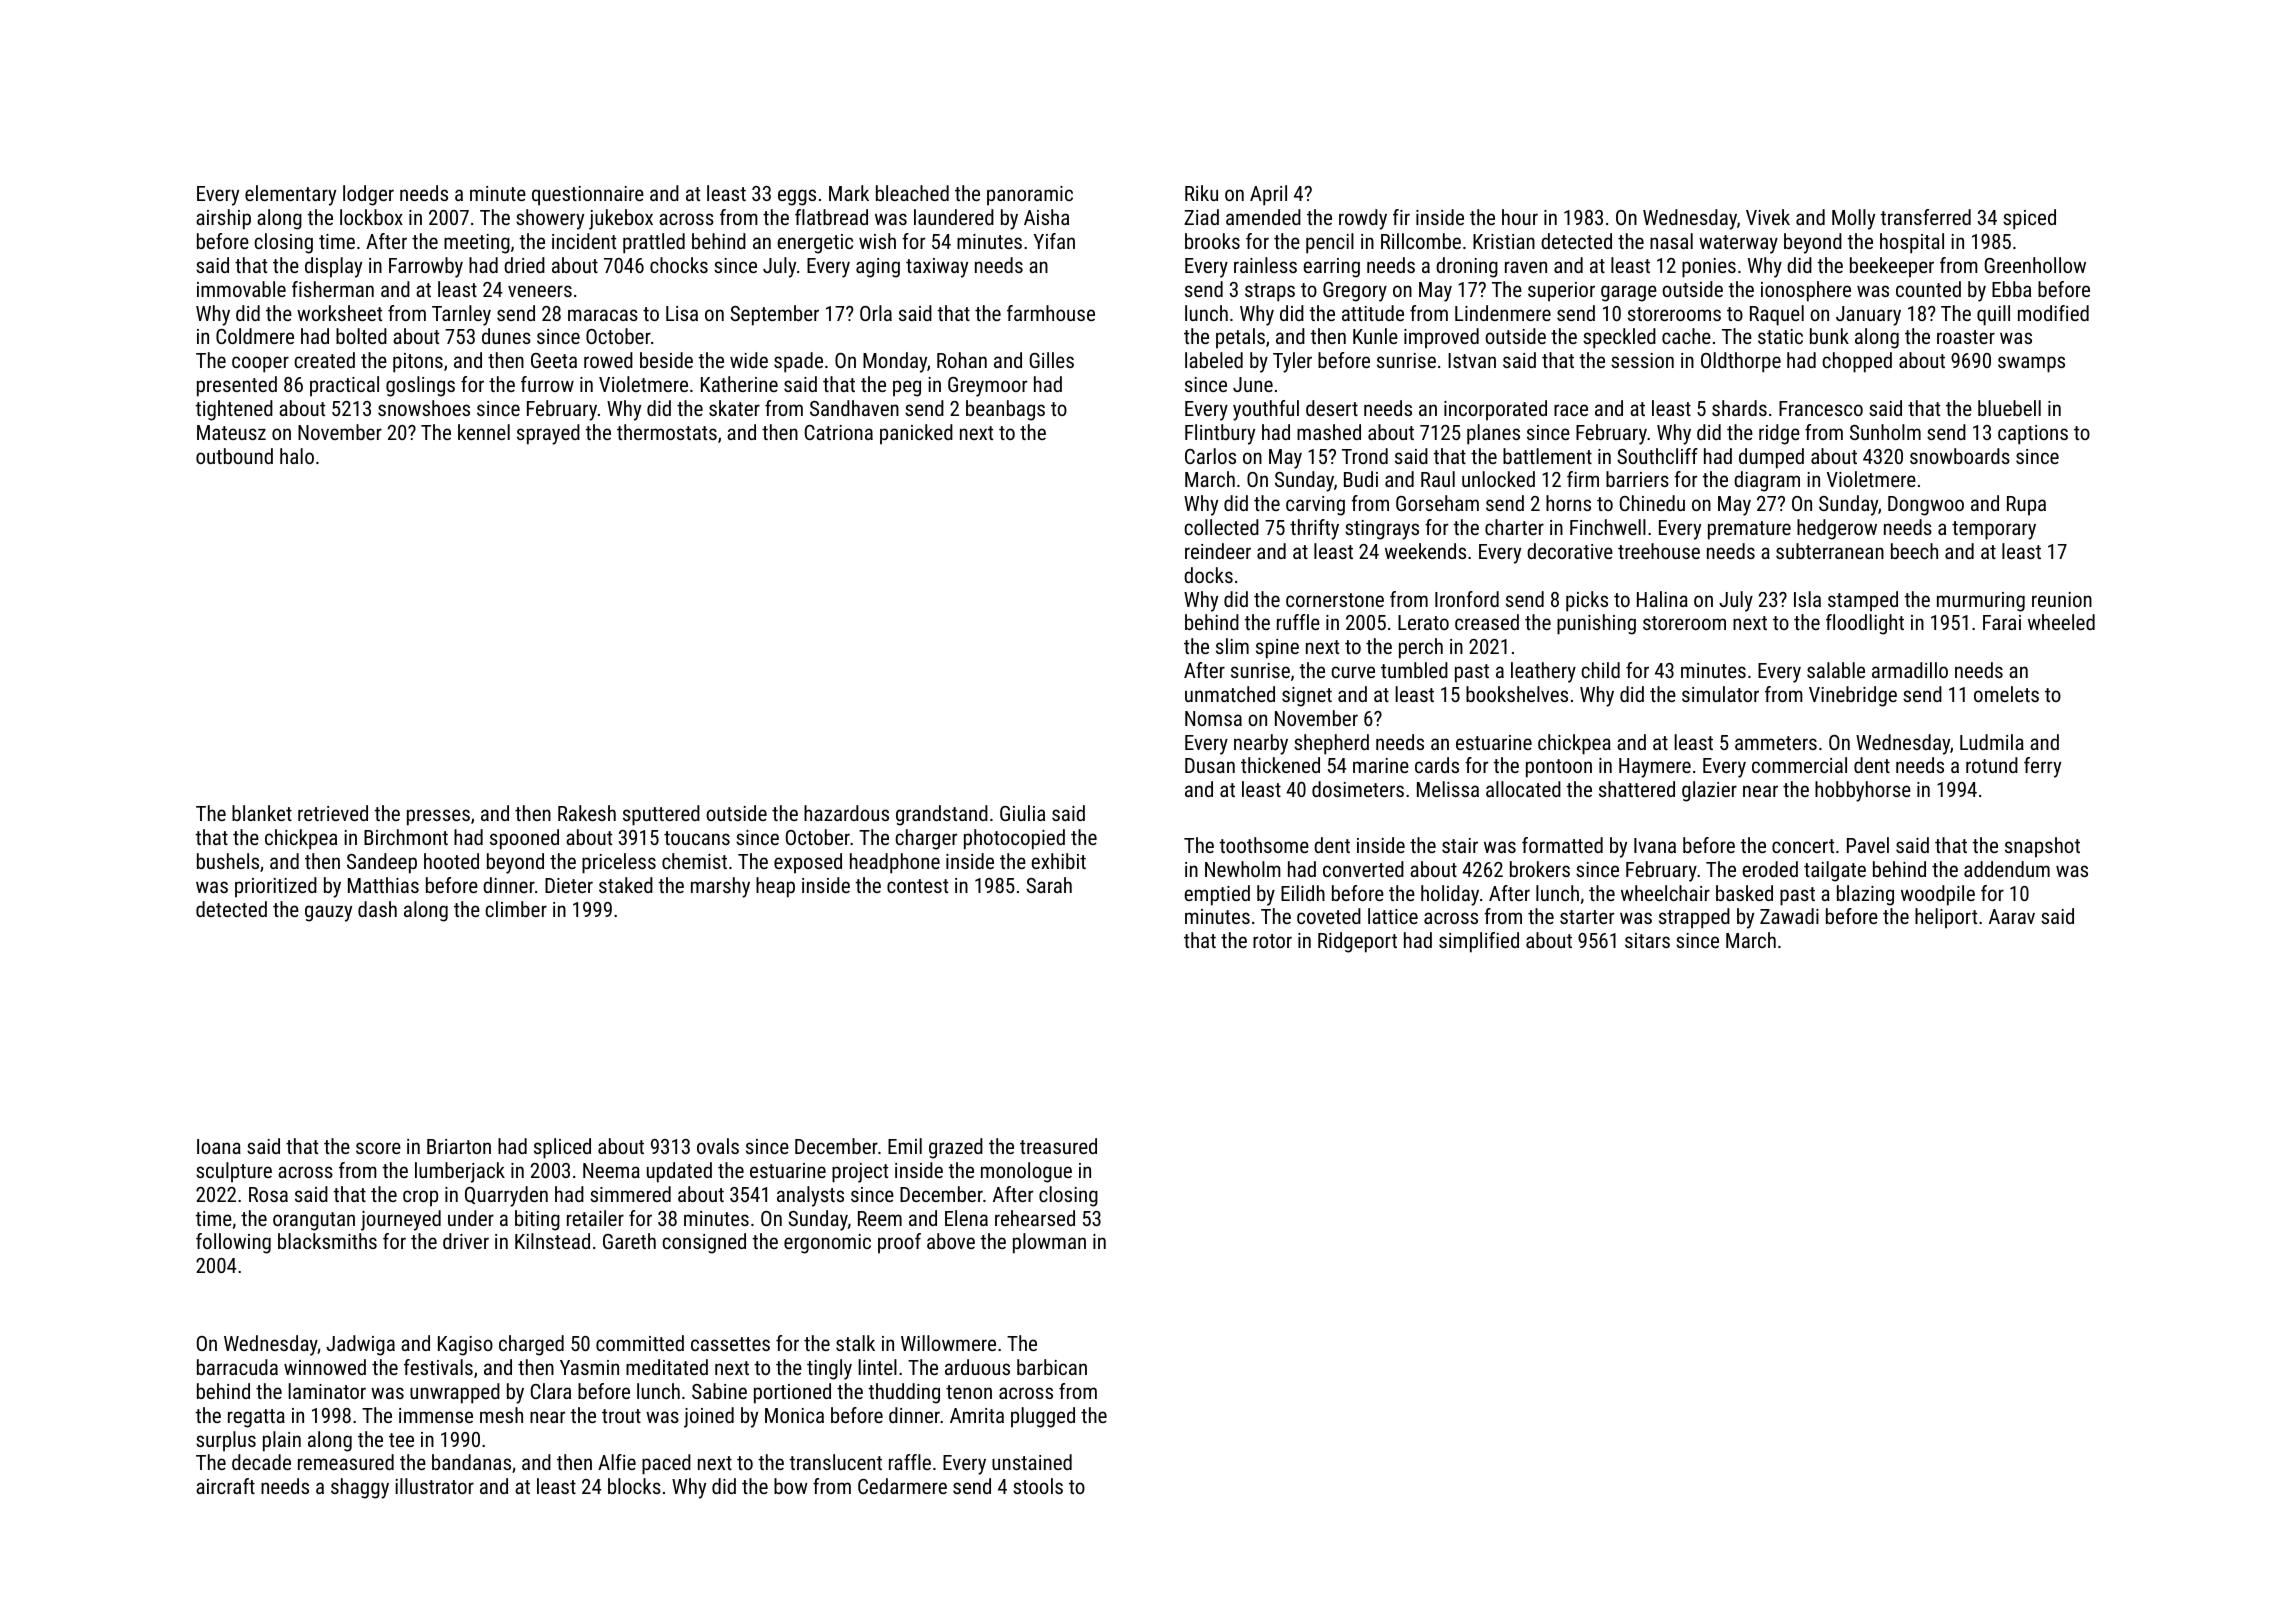  What do you see at coordinates (1807, 599) in the screenshot?
I see `Isla` at bounding box center [1807, 599].
